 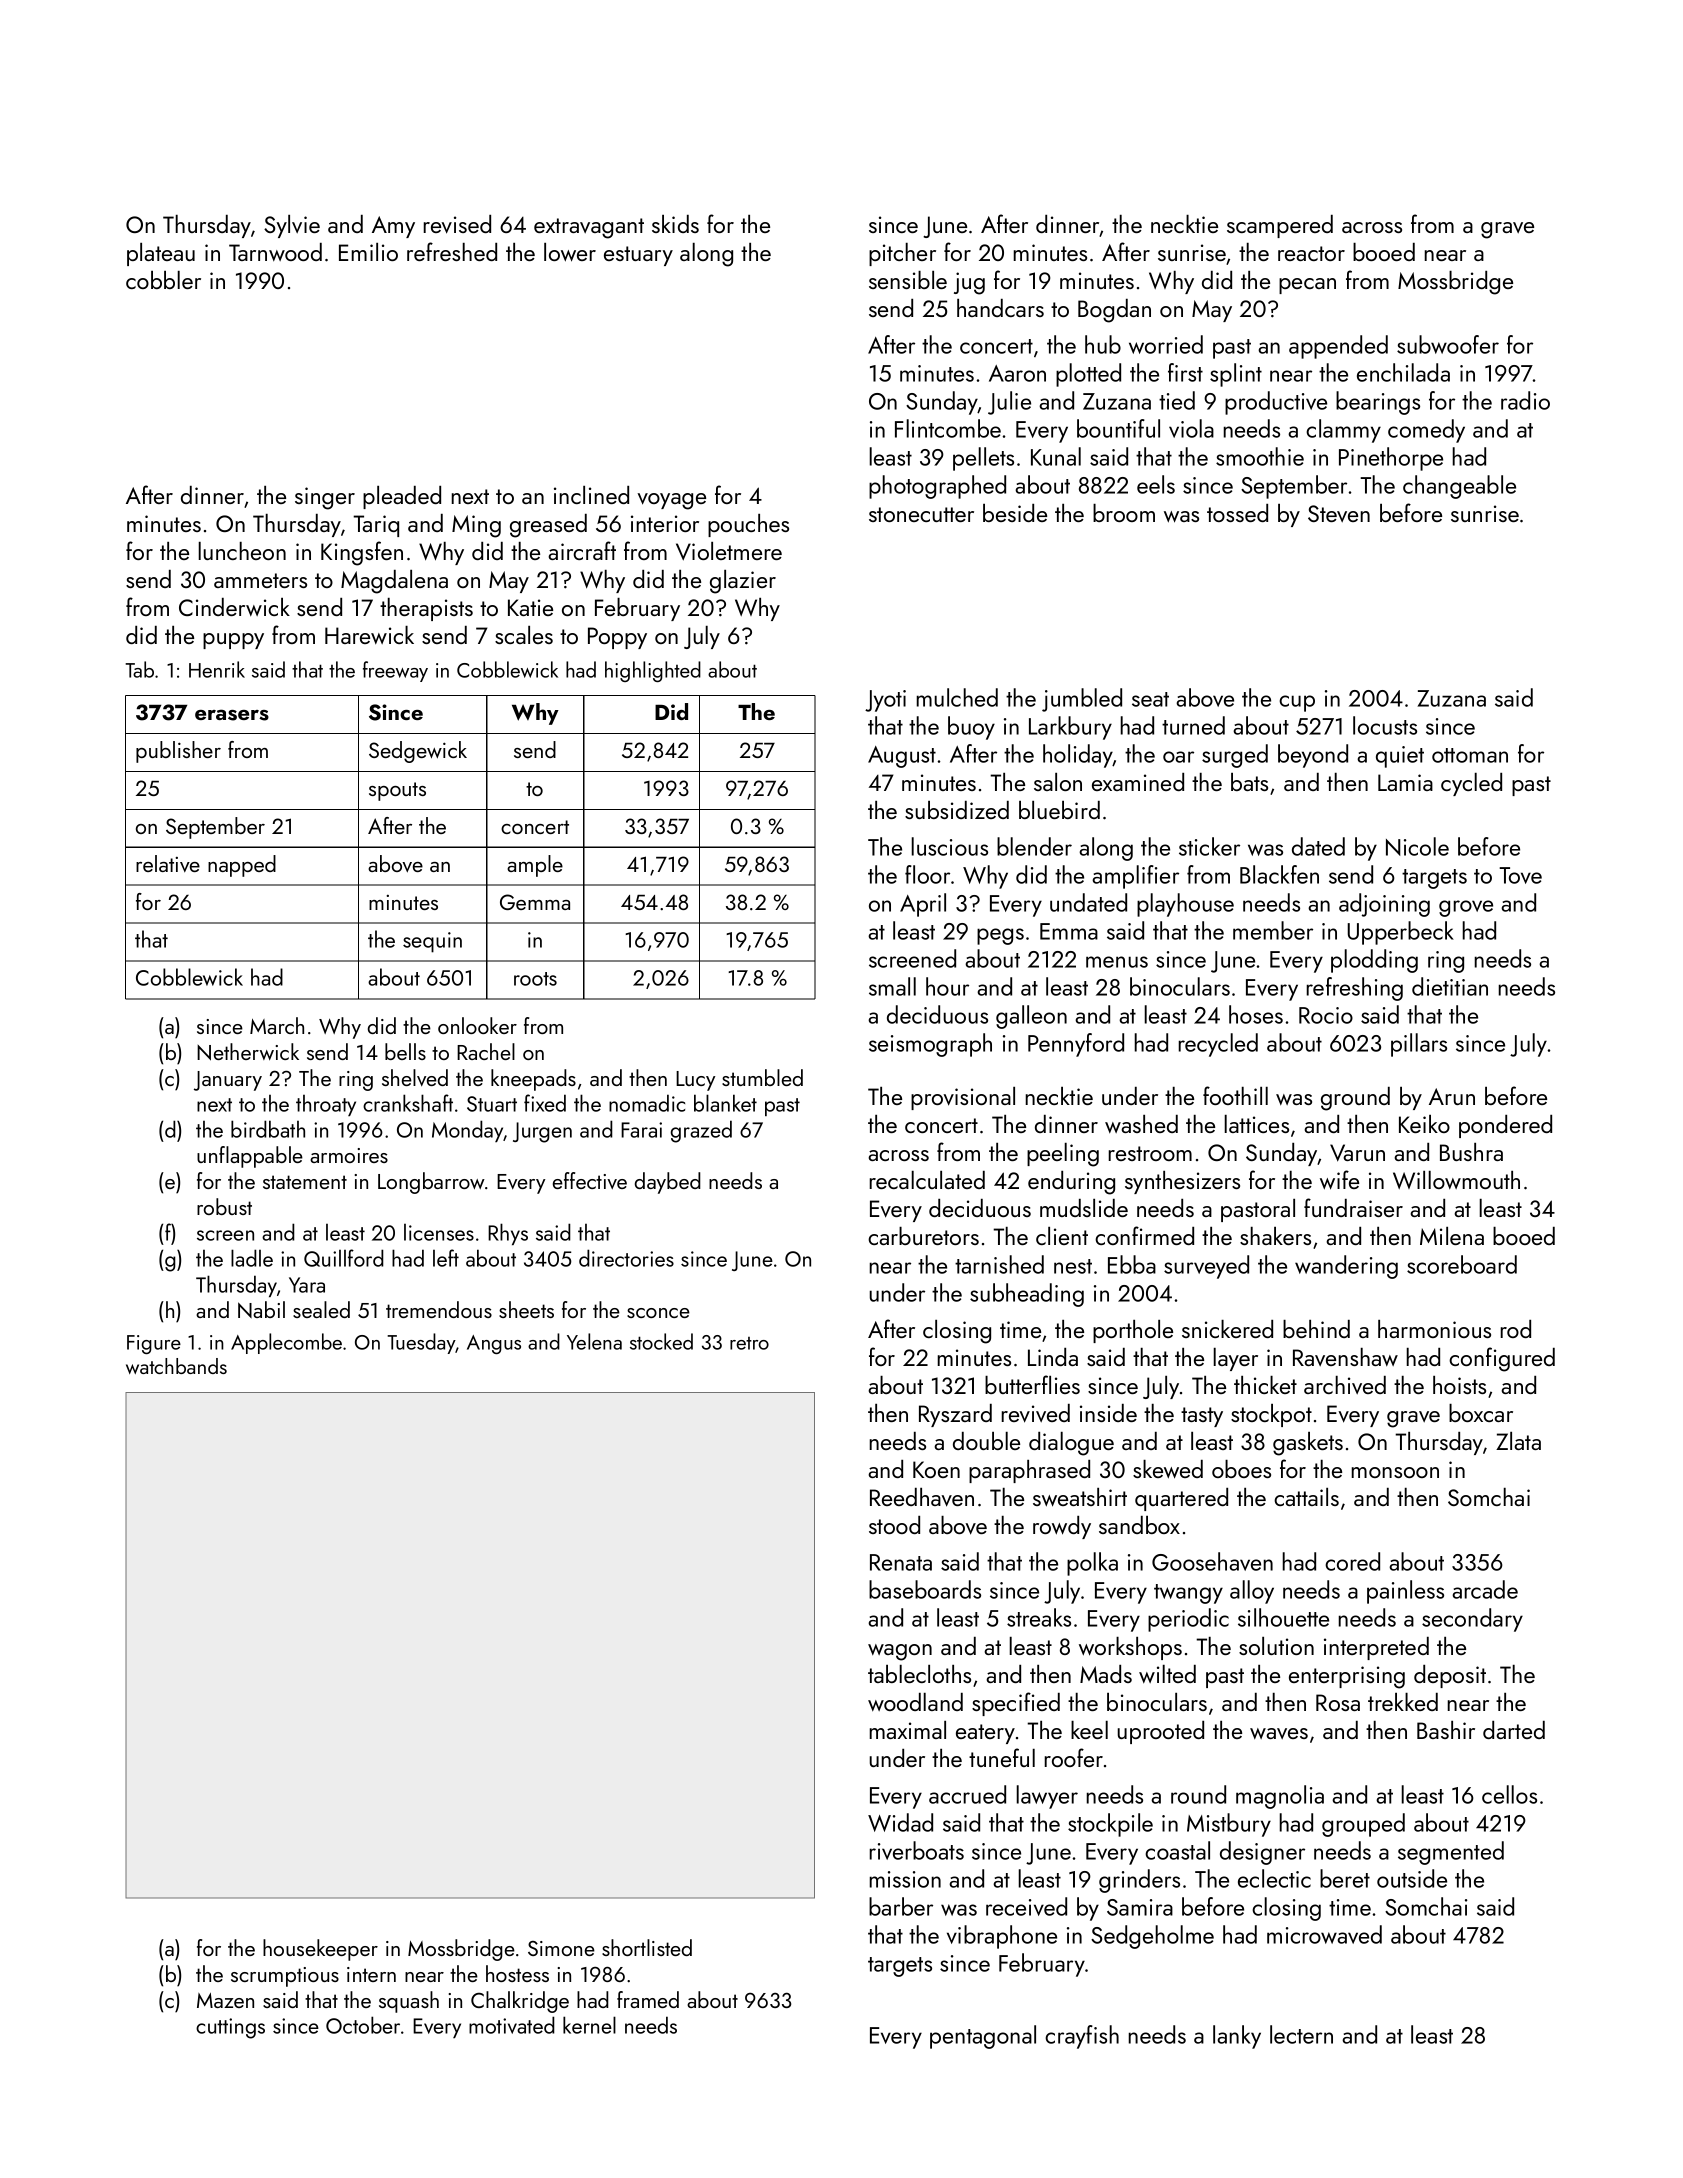 I want to click on Blackfen, so click(x=1279, y=874).
